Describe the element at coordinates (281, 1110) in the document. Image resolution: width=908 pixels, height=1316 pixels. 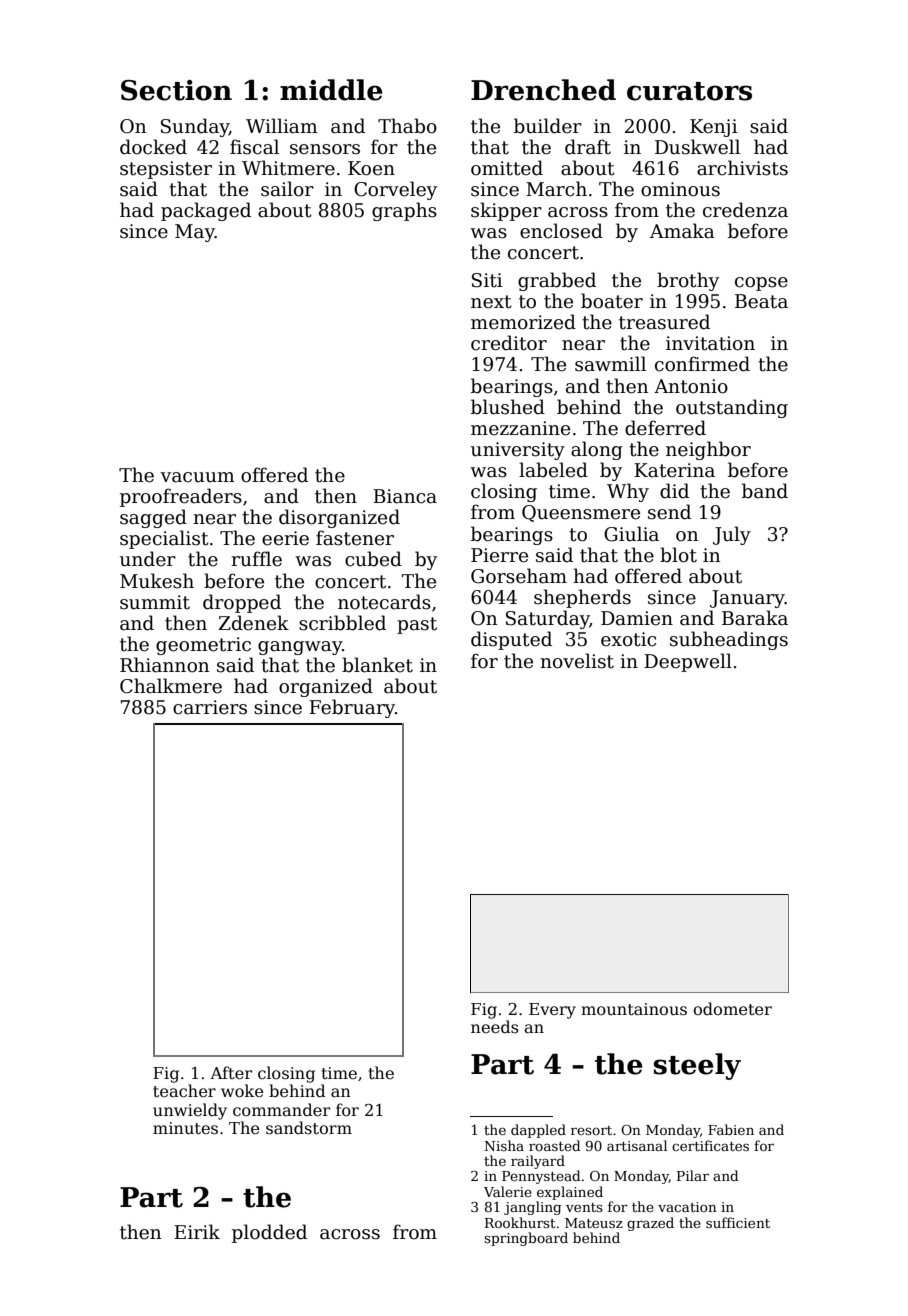
I see `commander` at that location.
